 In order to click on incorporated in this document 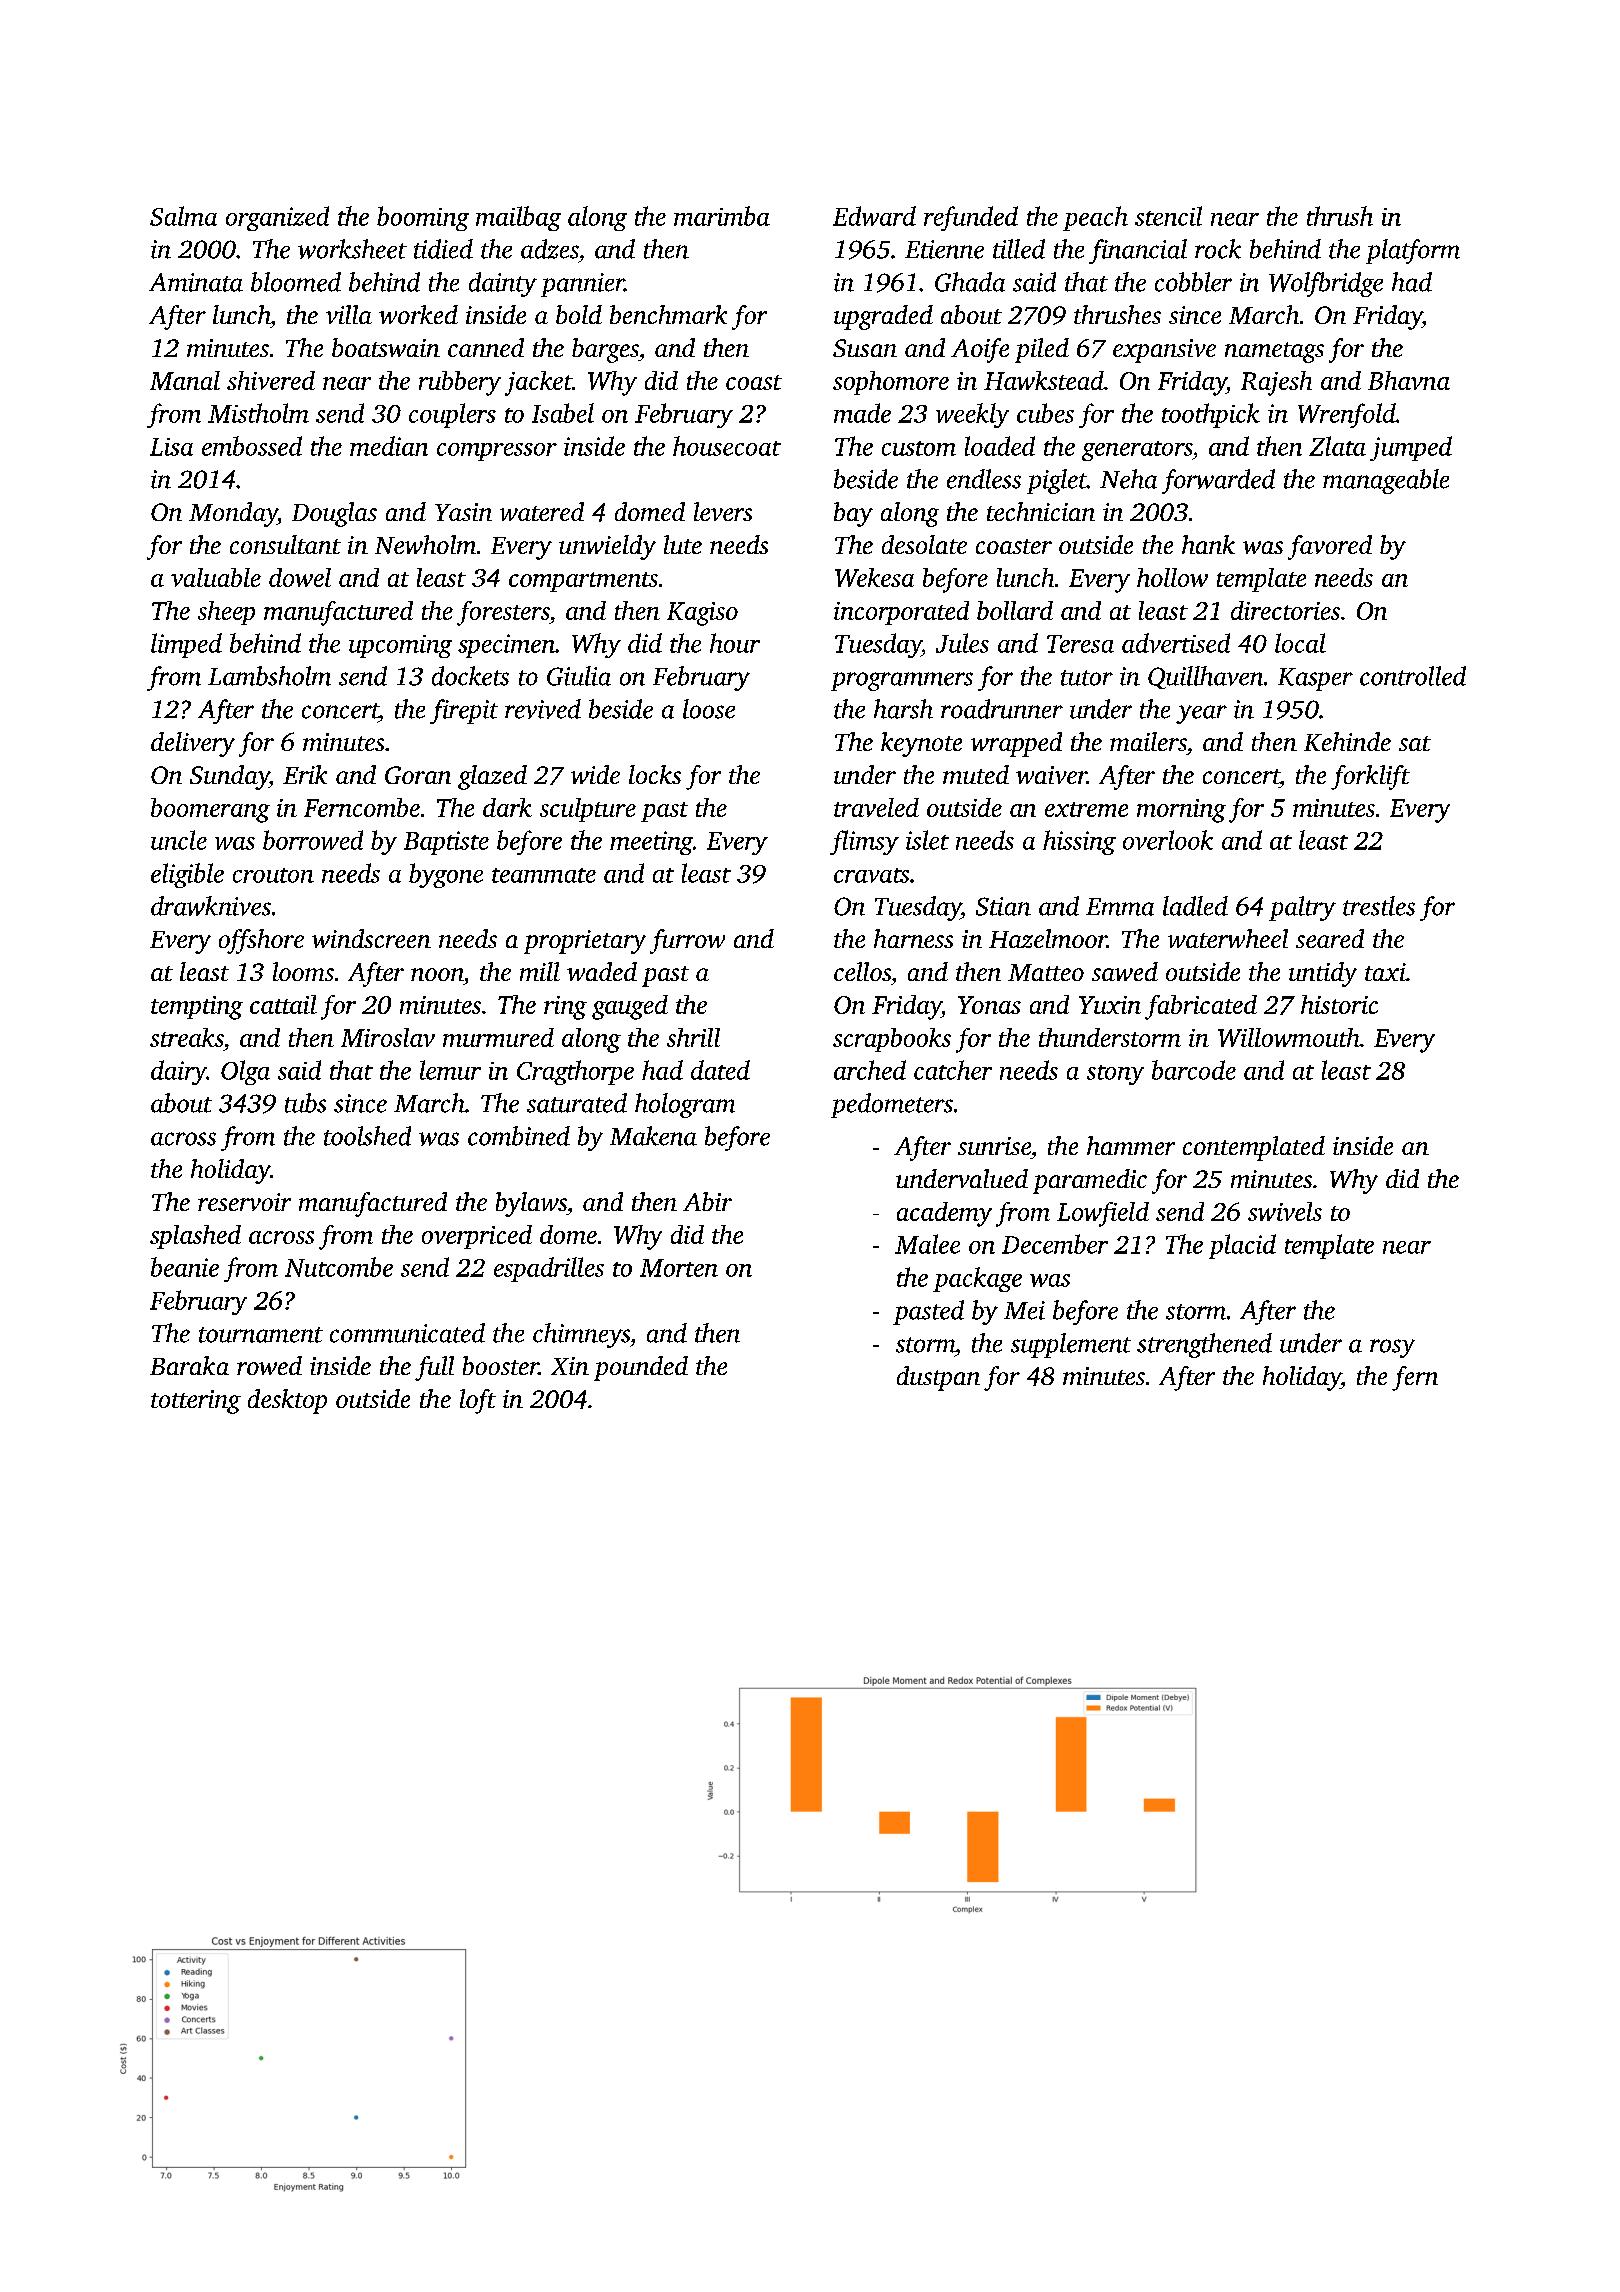, I will do `click(901, 613)`.
